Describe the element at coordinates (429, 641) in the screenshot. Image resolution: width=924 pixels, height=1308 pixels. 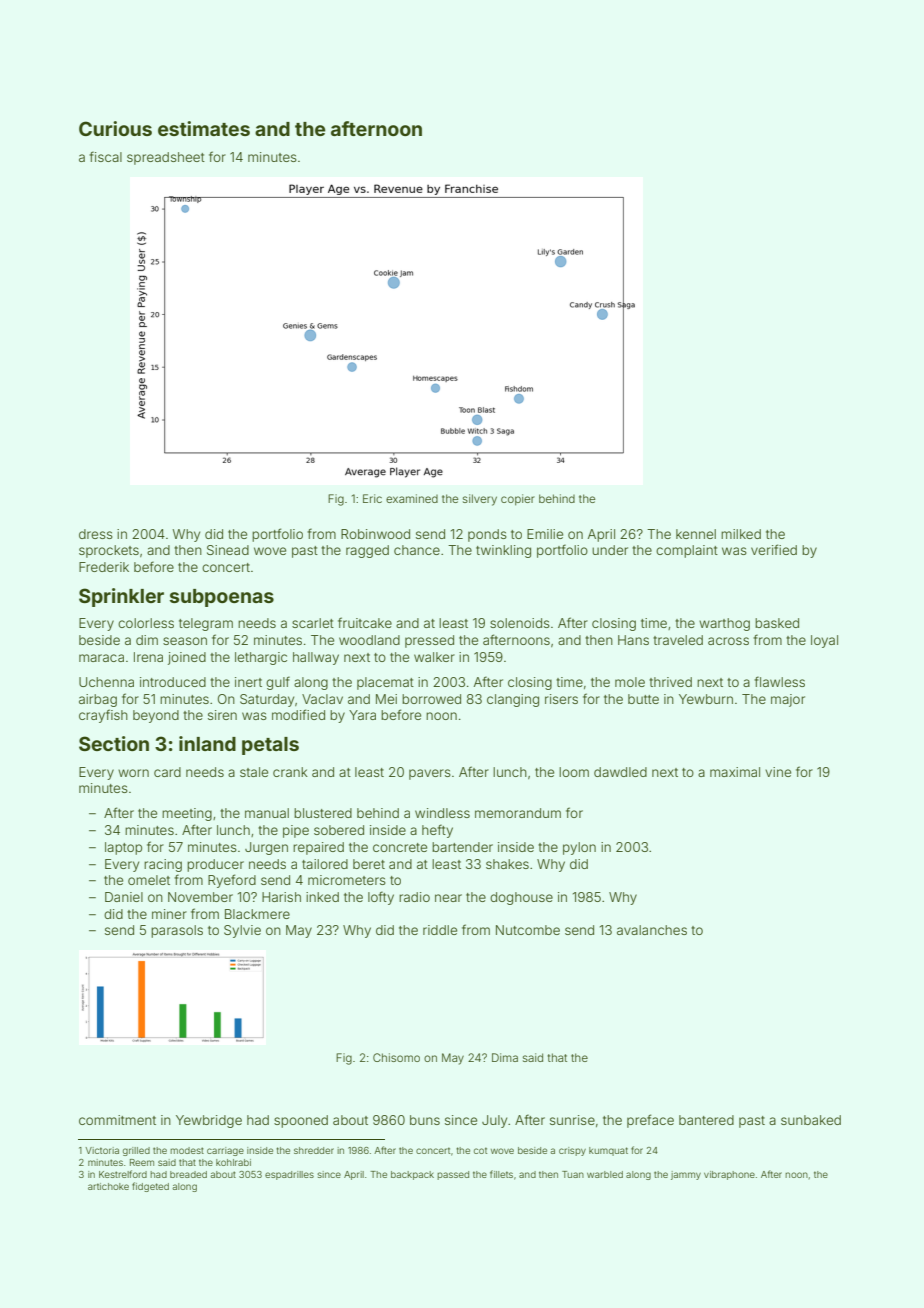
I see `pressed` at that location.
